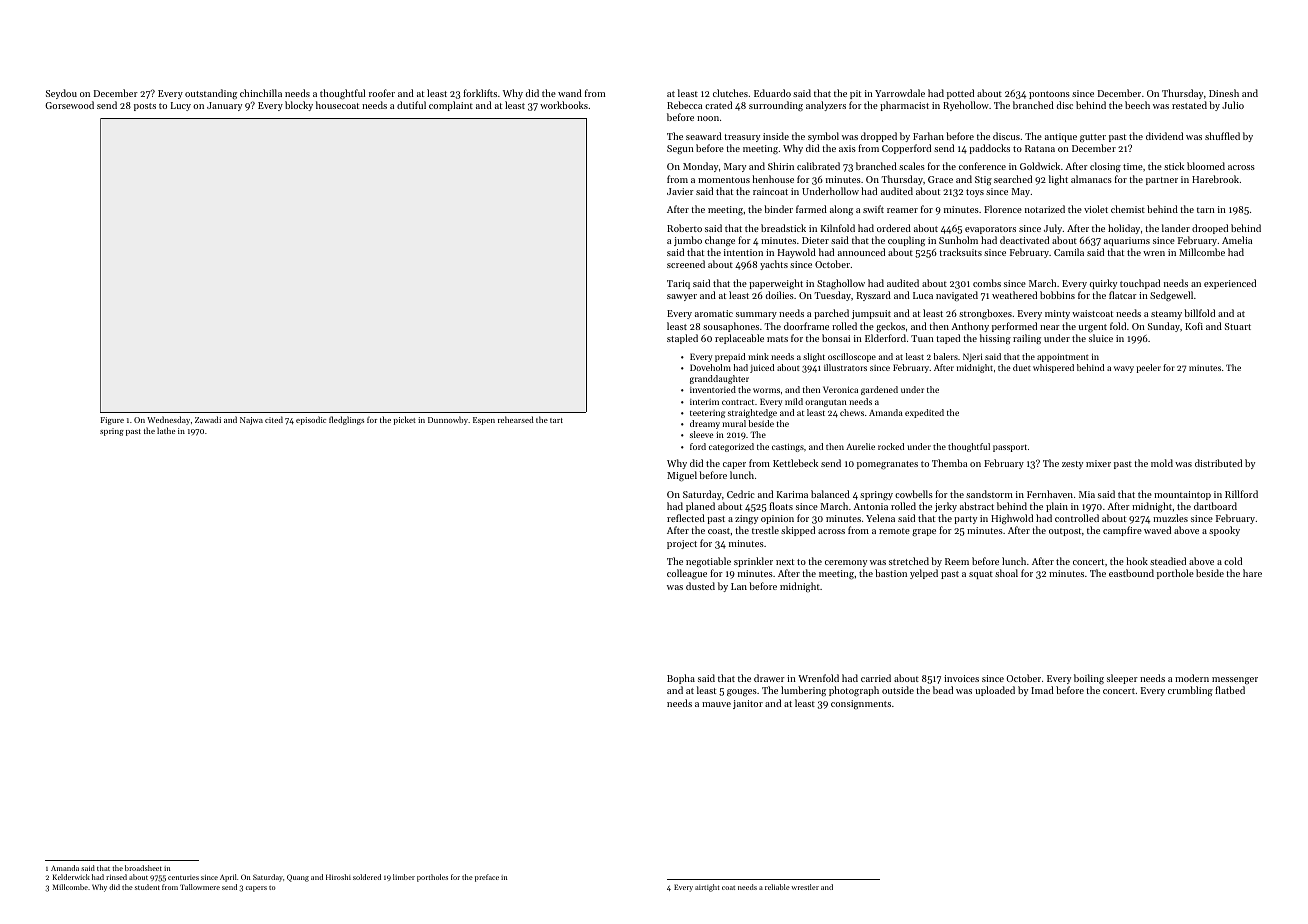 The width and height of the screenshot is (1308, 924). What do you see at coordinates (686, 518) in the screenshot?
I see `reflected` at bounding box center [686, 518].
